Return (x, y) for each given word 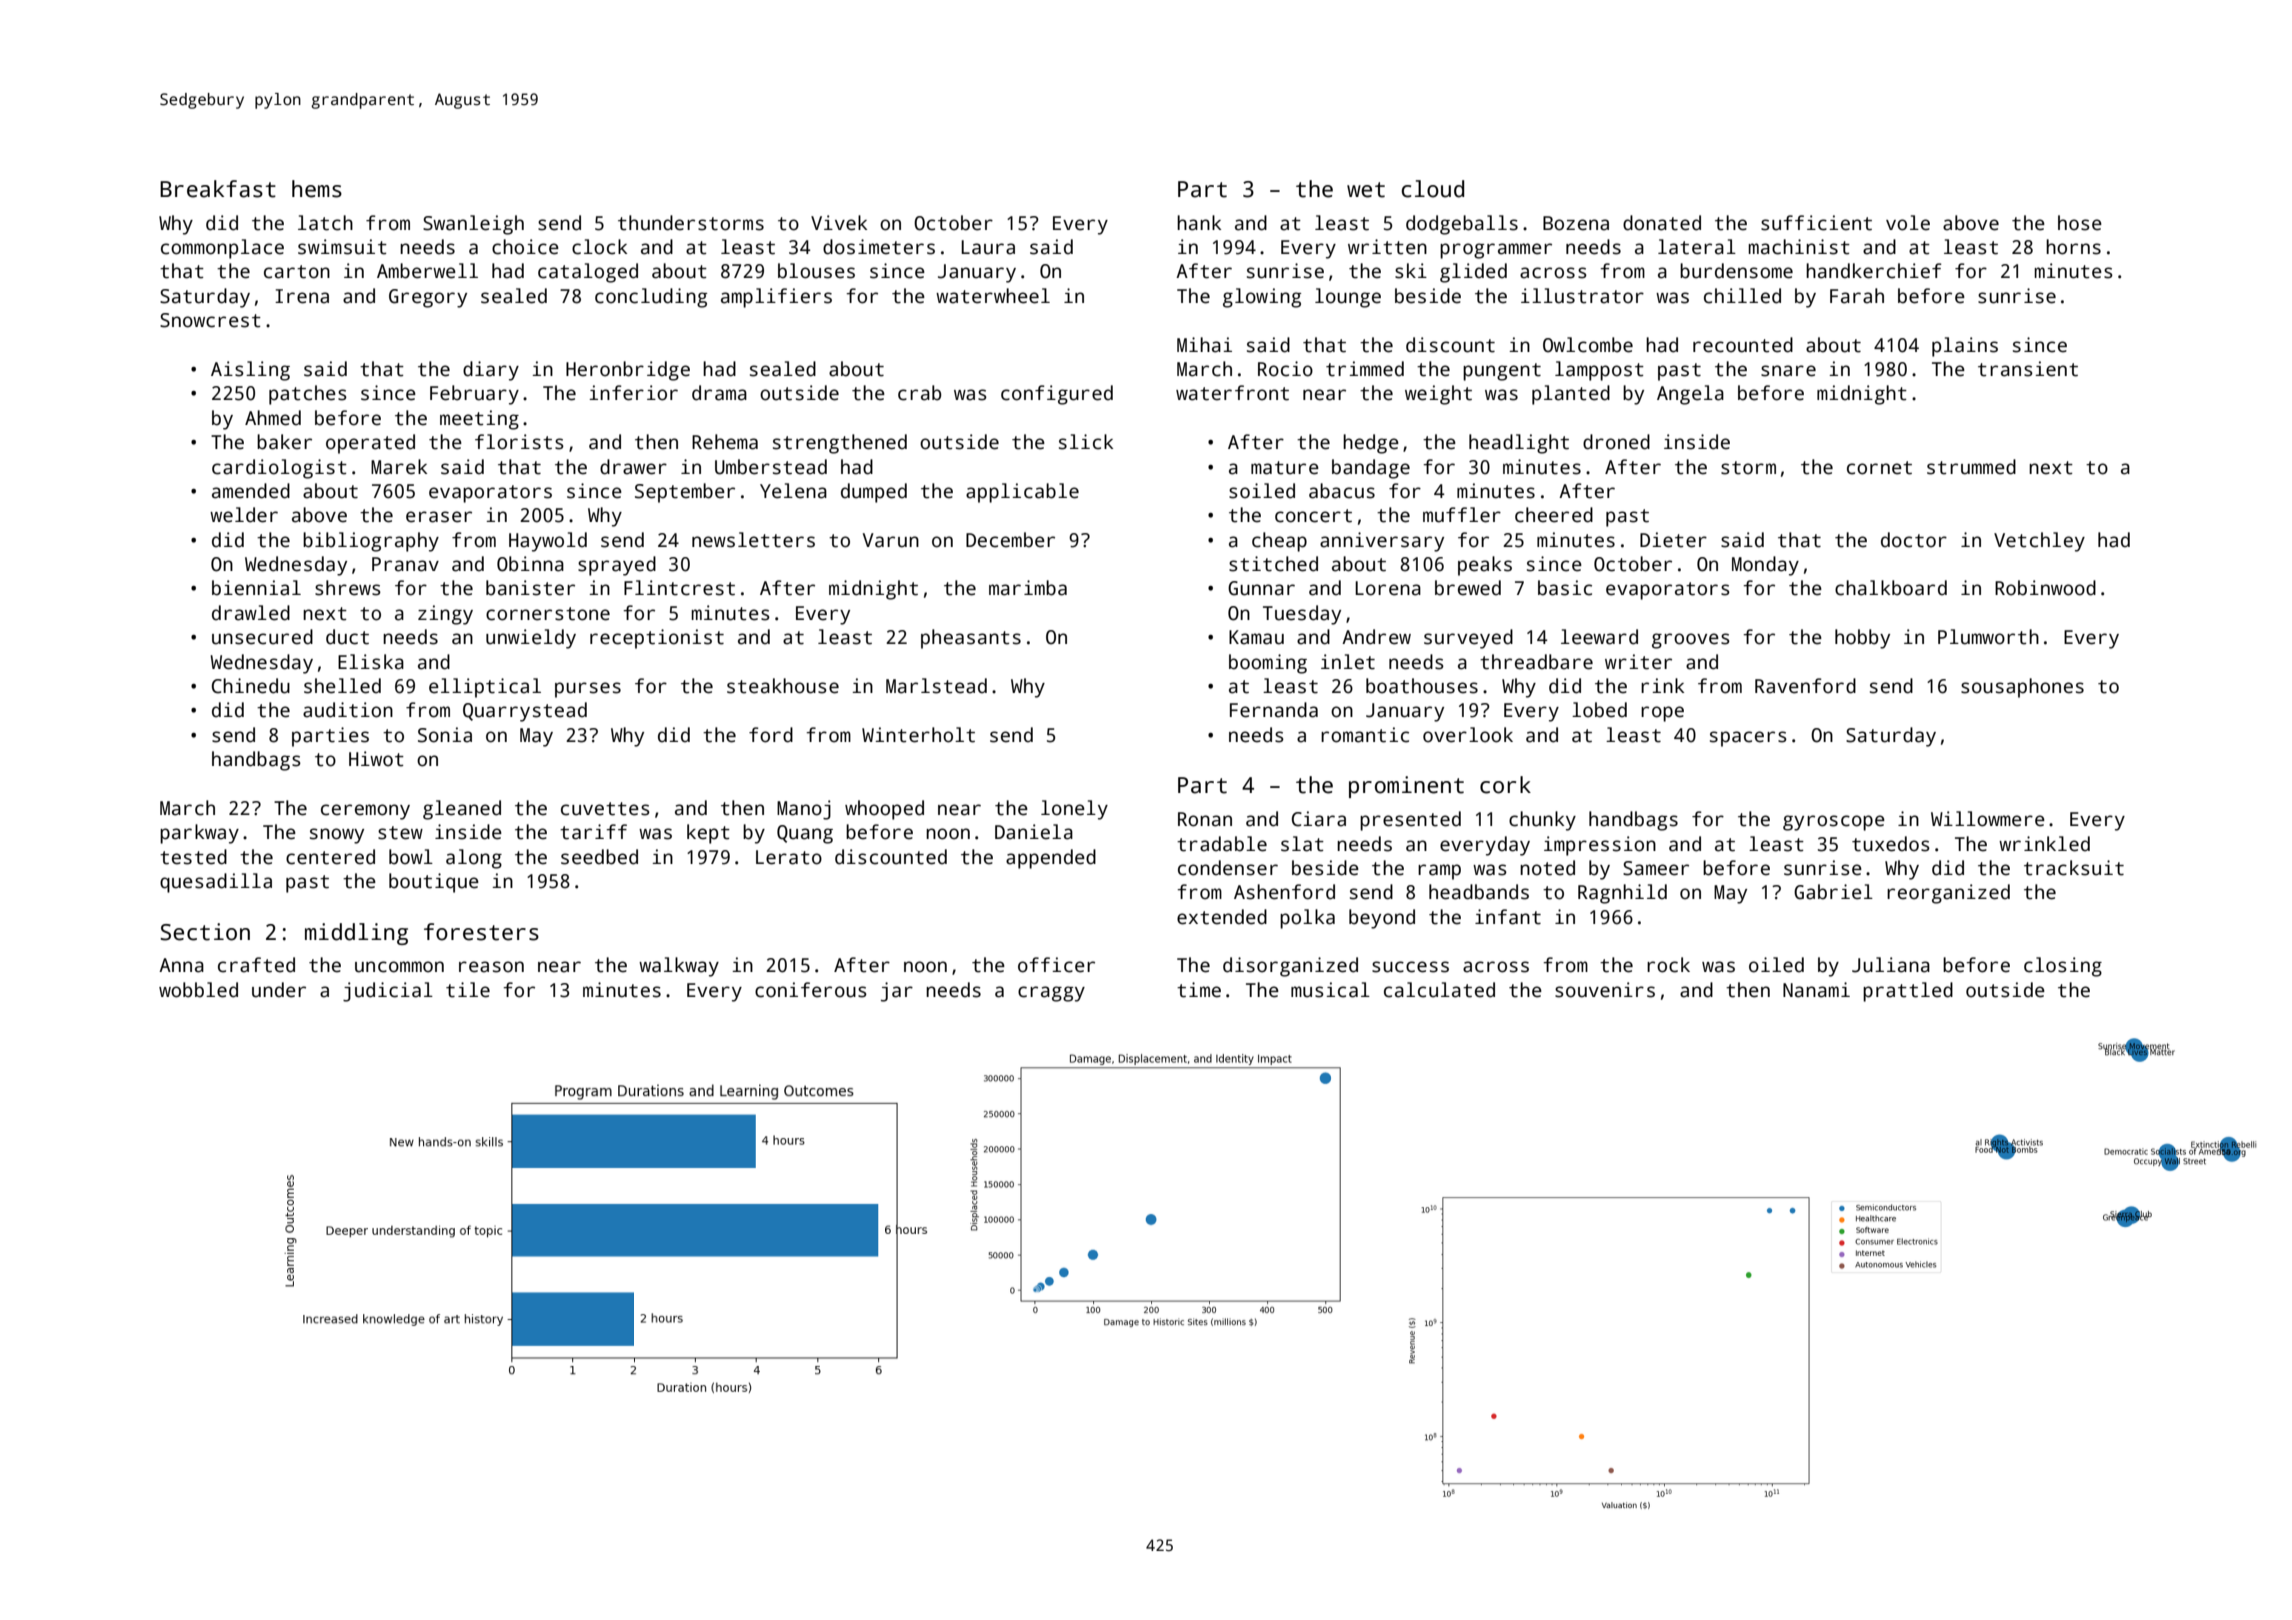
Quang (805, 834)
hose (2080, 223)
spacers (1748, 739)
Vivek (839, 223)
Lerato (789, 857)
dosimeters (879, 247)
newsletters (753, 540)
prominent (1406, 787)
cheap (1279, 542)
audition (348, 710)
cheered (1554, 515)
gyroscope (1834, 823)
